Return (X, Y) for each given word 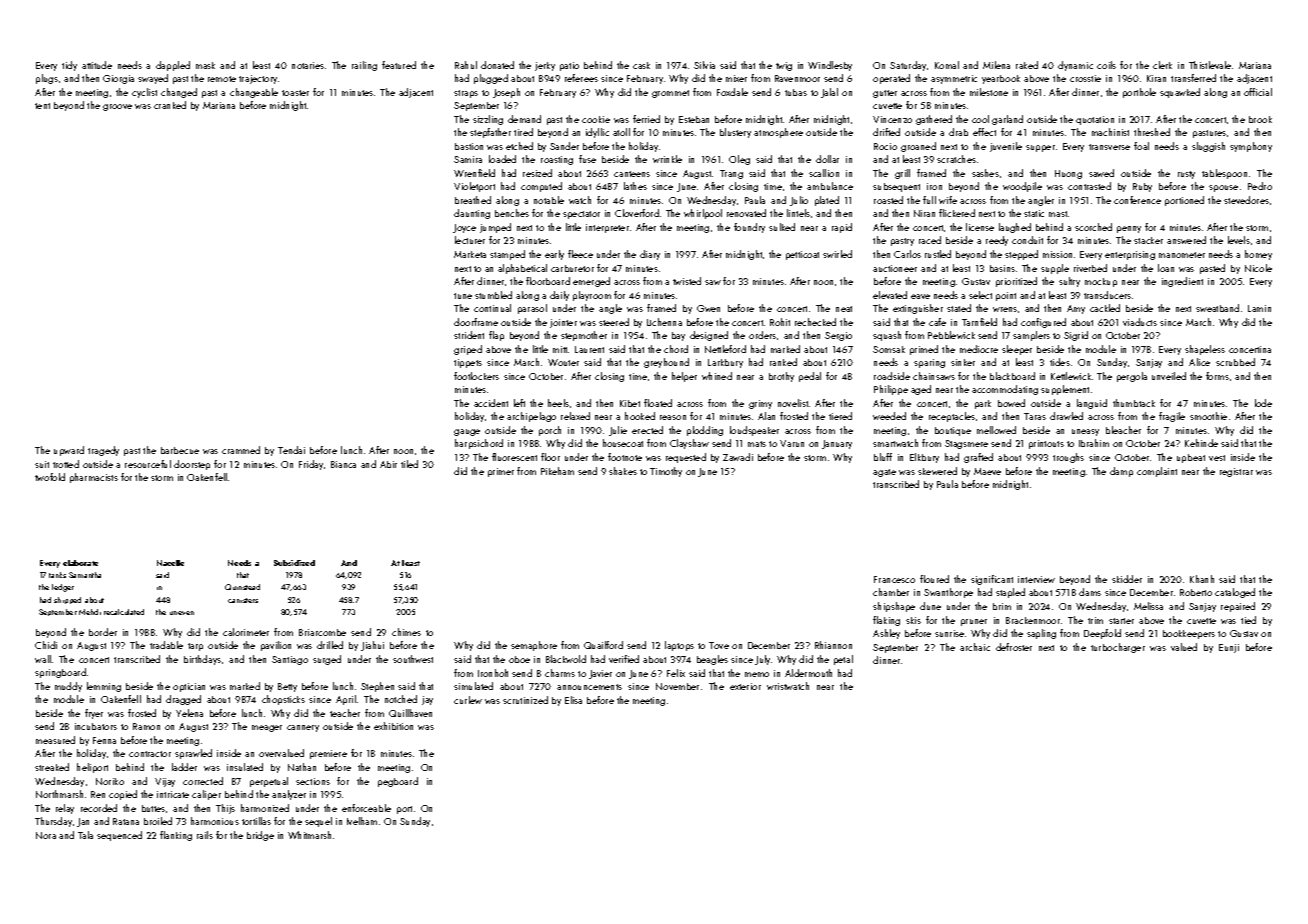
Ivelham (362, 821)
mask (205, 65)
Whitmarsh (309, 835)
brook (1260, 119)
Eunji (1229, 648)
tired (523, 132)
